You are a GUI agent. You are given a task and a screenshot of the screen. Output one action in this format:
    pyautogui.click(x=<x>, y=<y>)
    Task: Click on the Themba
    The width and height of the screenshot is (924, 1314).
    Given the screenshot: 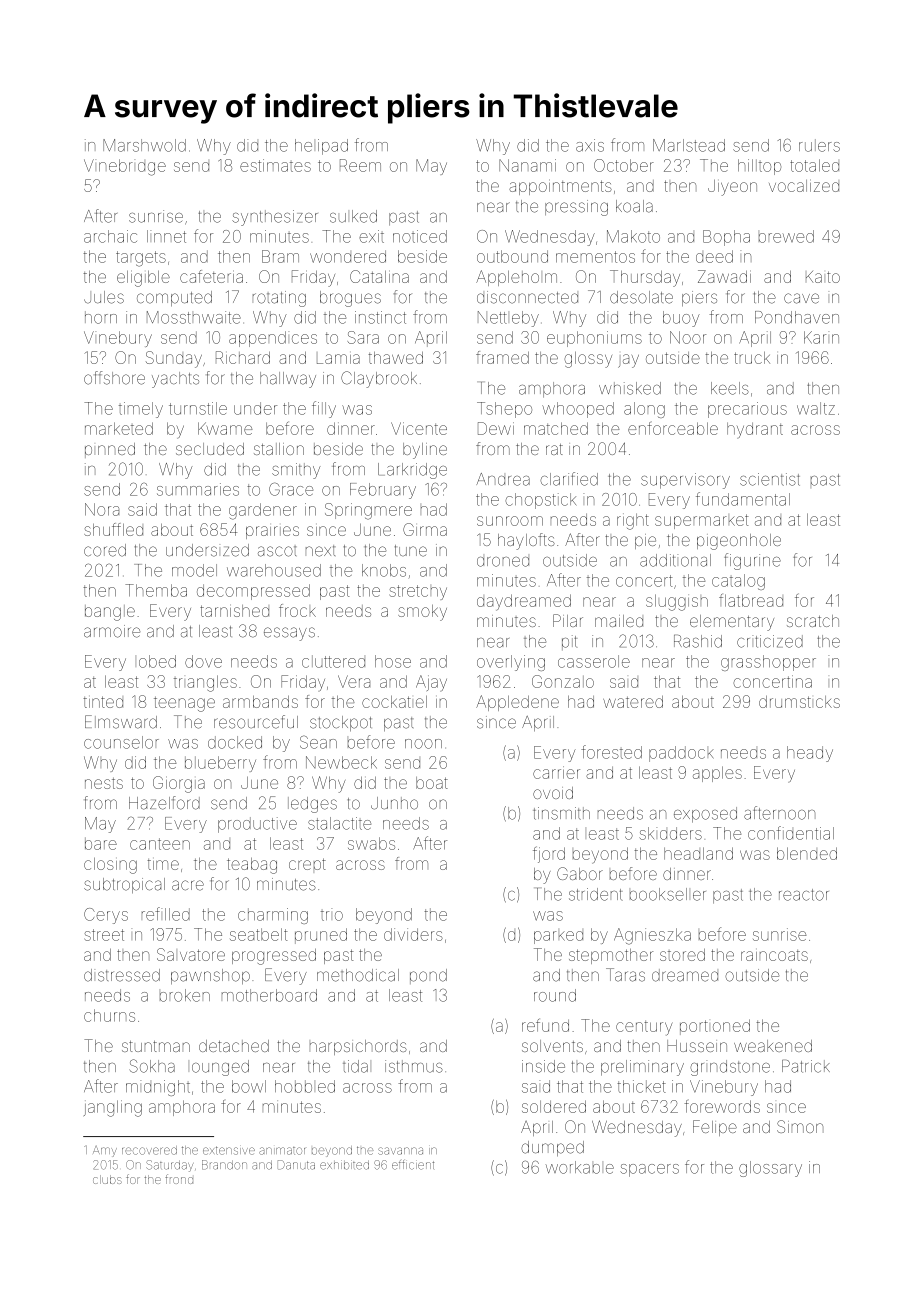 What is the action you would take?
    pyautogui.click(x=156, y=590)
